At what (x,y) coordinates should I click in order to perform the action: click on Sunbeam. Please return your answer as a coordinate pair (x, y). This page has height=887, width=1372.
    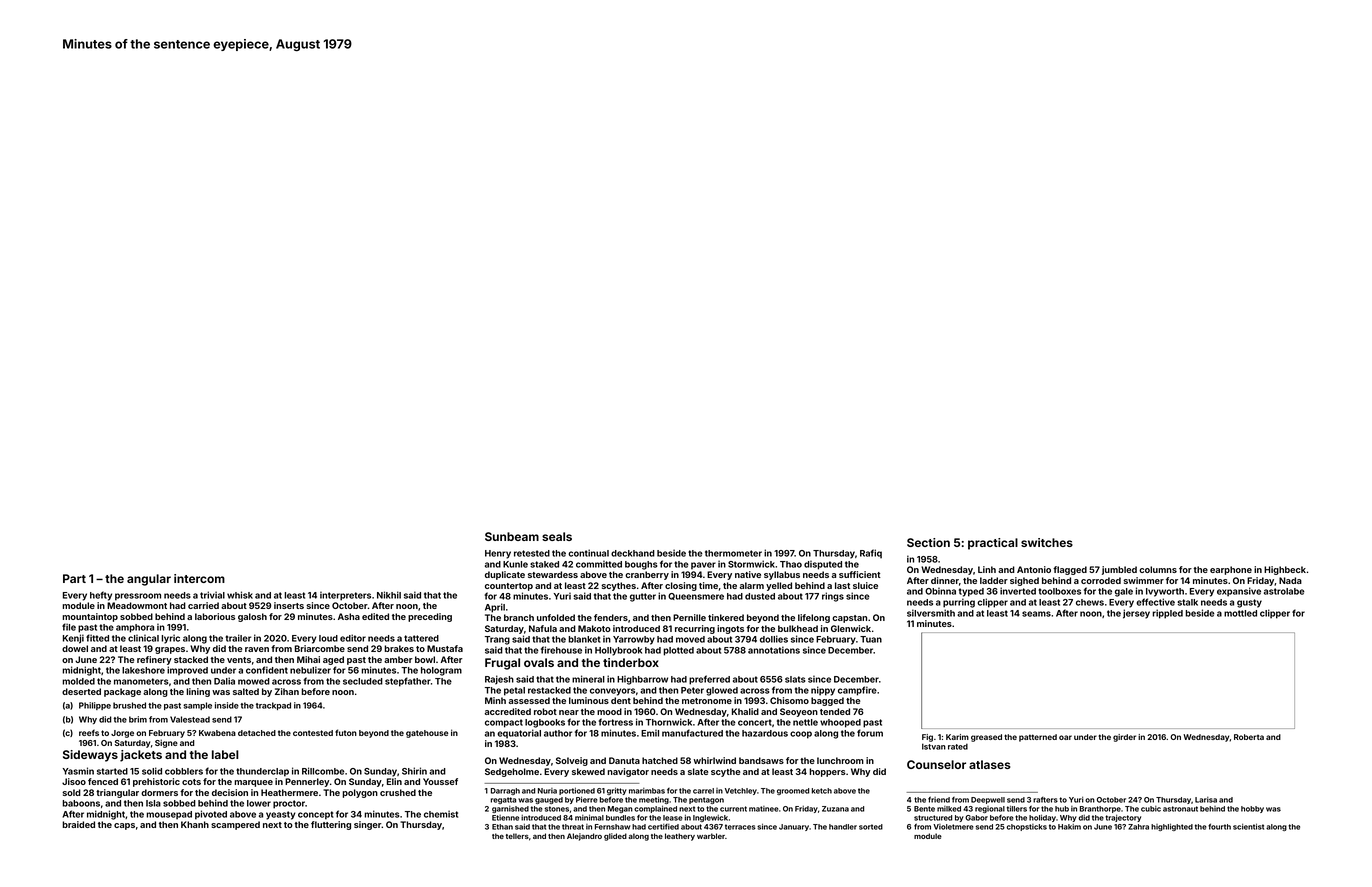
    Looking at the image, I should click on (512, 536).
